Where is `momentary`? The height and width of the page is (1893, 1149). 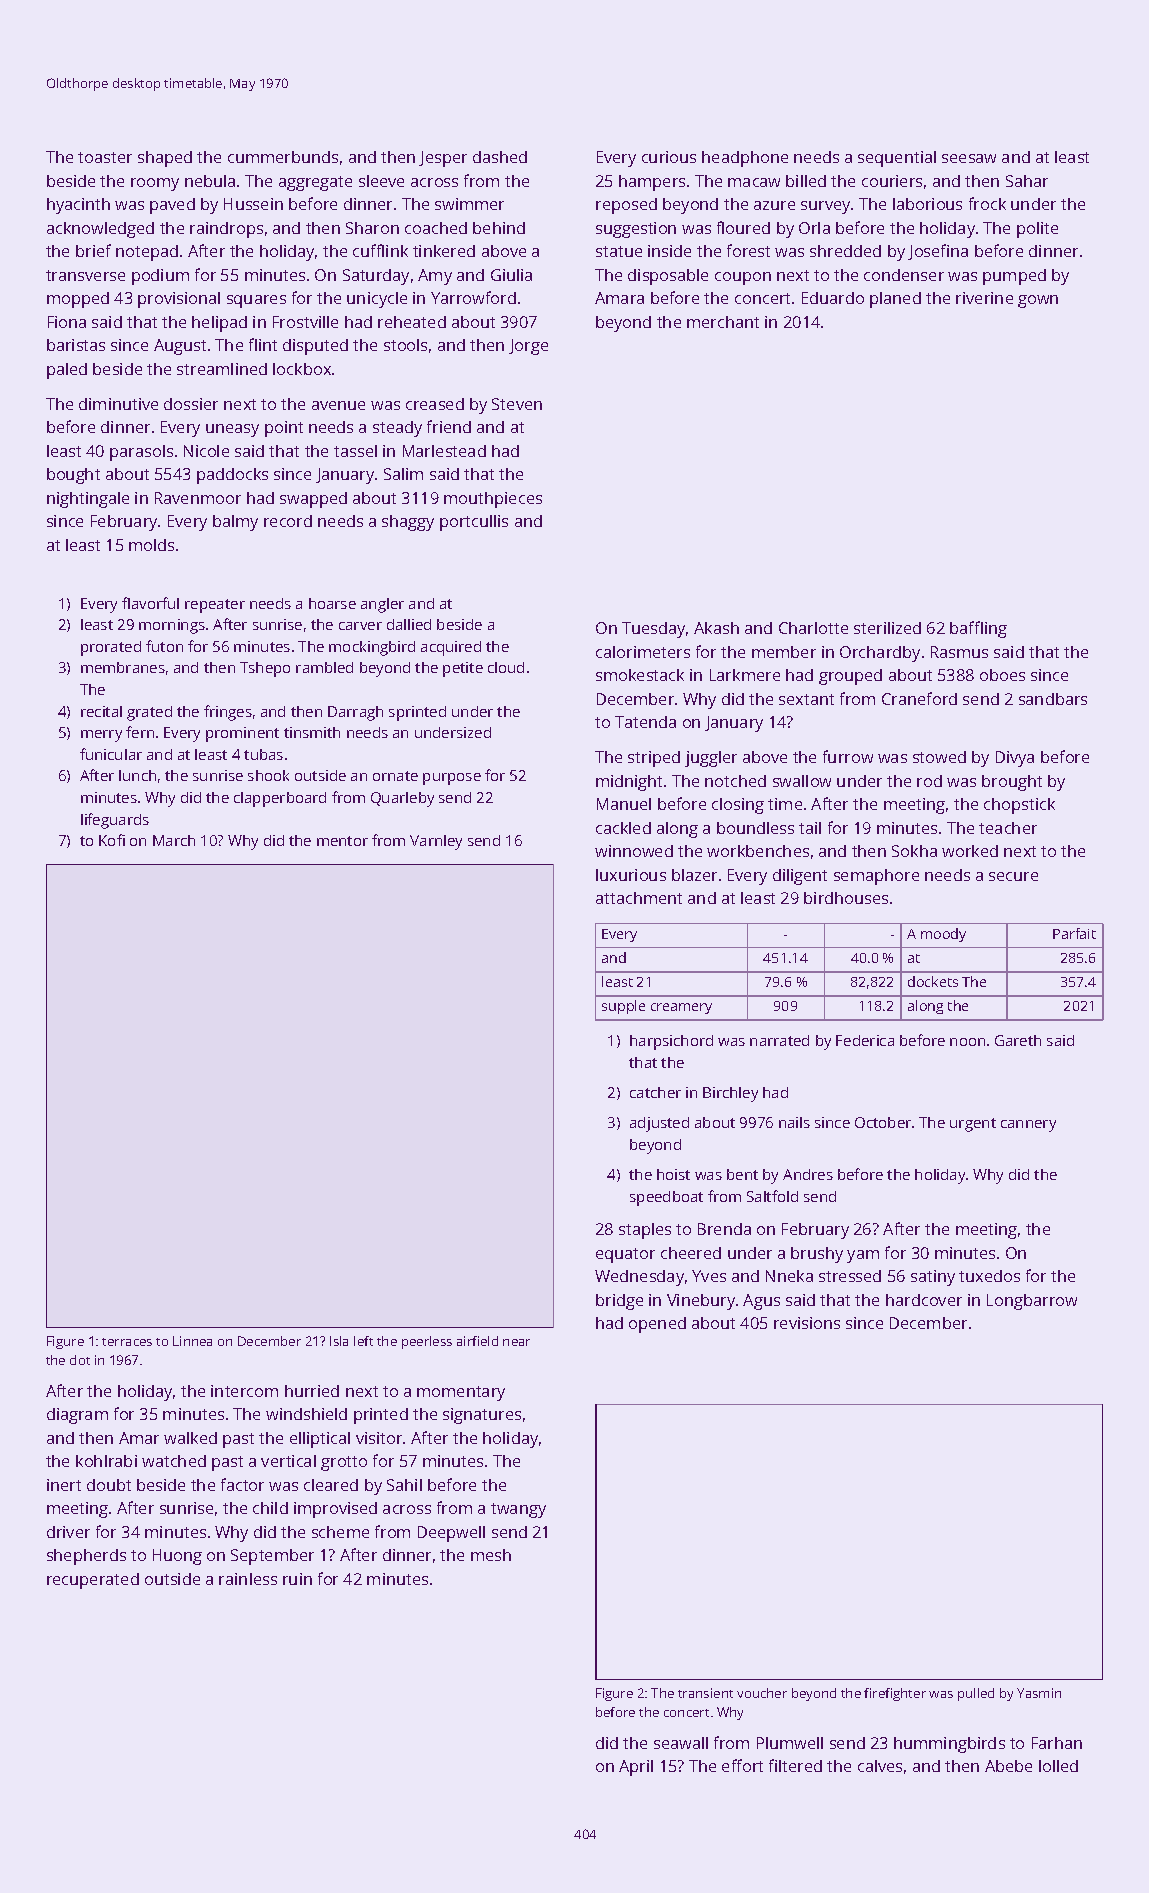
momentary is located at coordinates (461, 1393).
